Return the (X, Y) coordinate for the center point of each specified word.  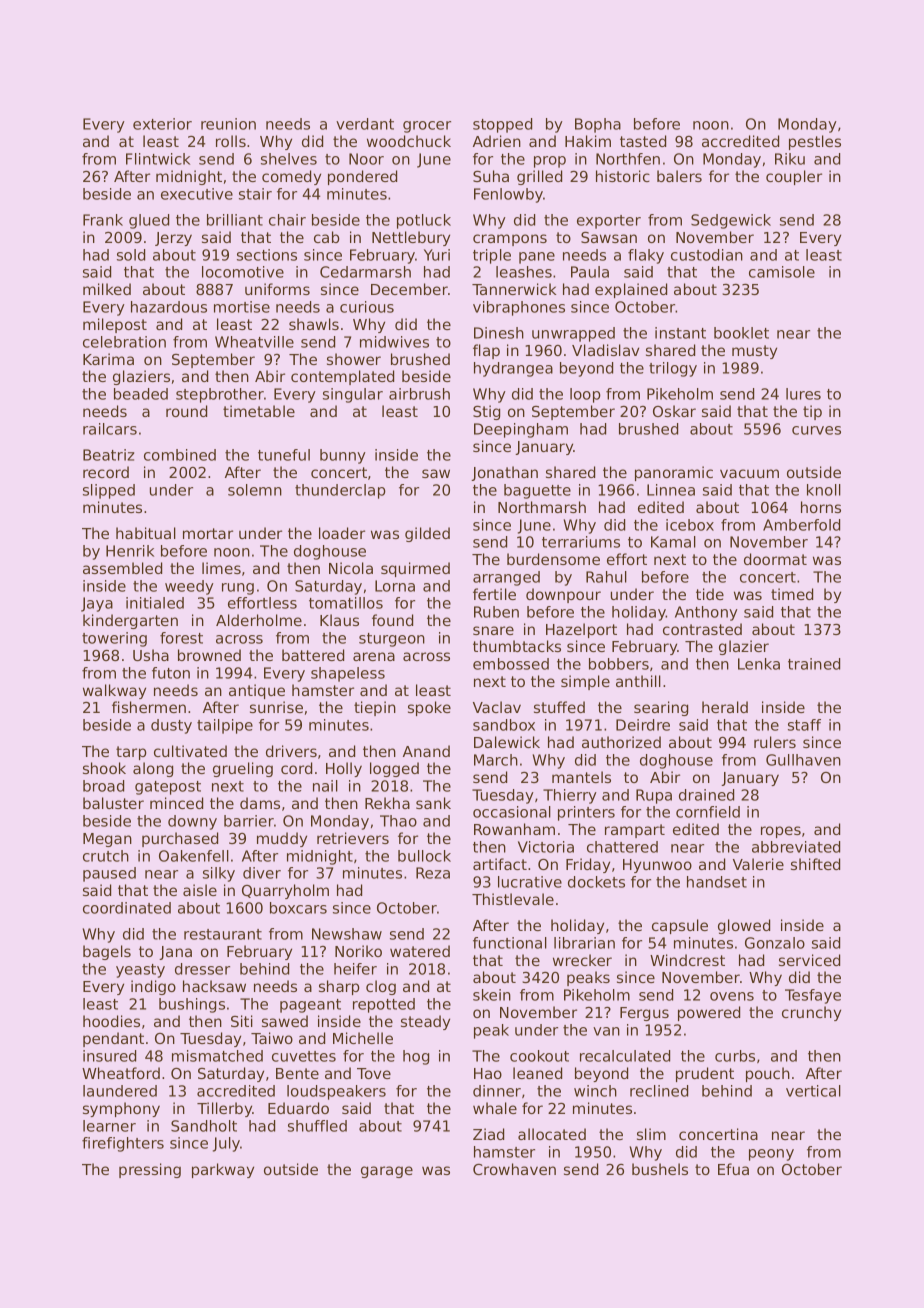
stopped (502, 125)
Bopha (598, 125)
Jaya (97, 604)
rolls (231, 141)
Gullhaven (803, 760)
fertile (494, 594)
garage (387, 1172)
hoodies (111, 1021)
